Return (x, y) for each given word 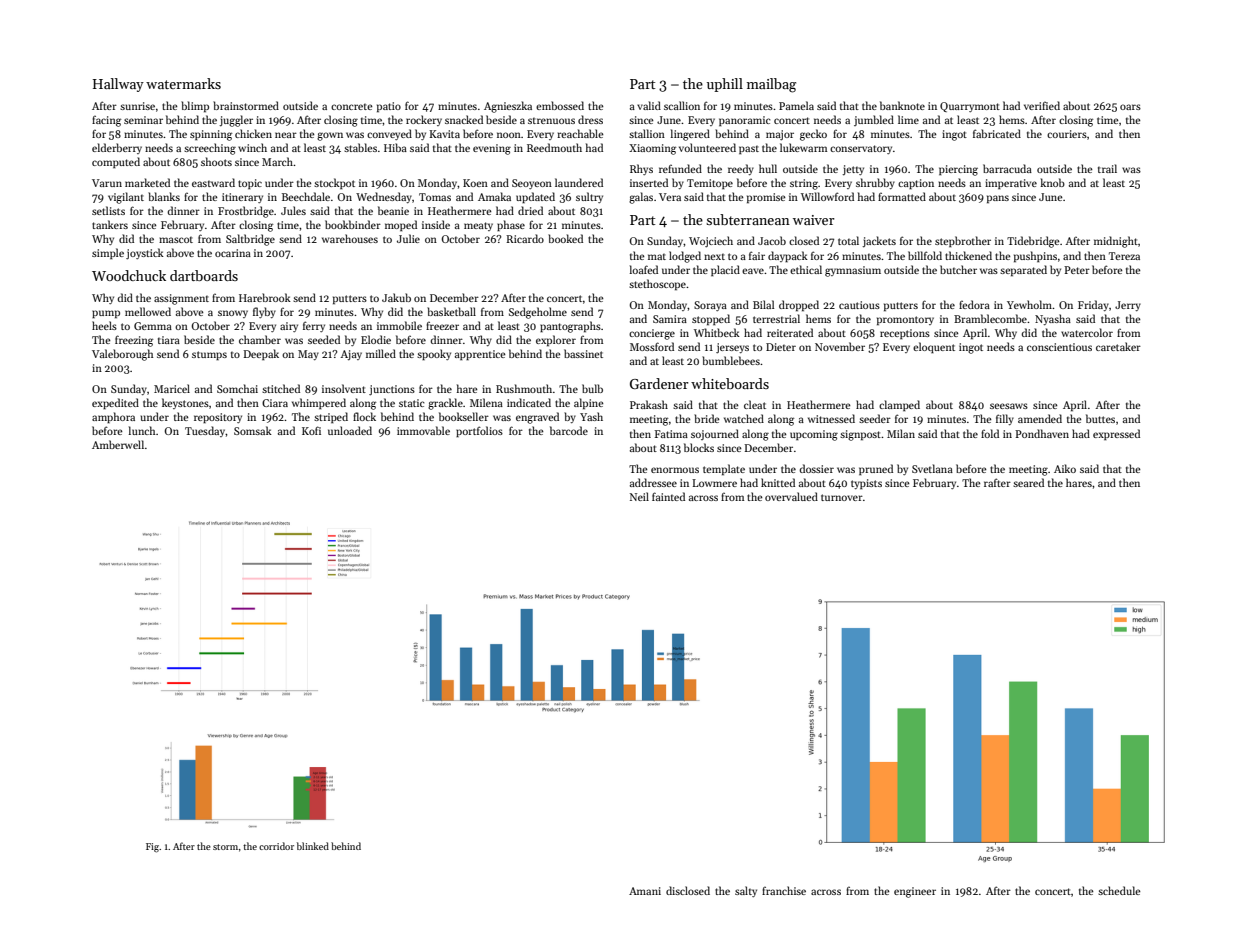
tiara (169, 340)
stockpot (334, 183)
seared (1028, 482)
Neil (639, 496)
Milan (901, 433)
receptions (905, 334)
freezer (442, 326)
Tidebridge (1033, 242)
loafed (644, 269)
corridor (276, 846)
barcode (569, 430)
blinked (313, 846)
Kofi (311, 430)
